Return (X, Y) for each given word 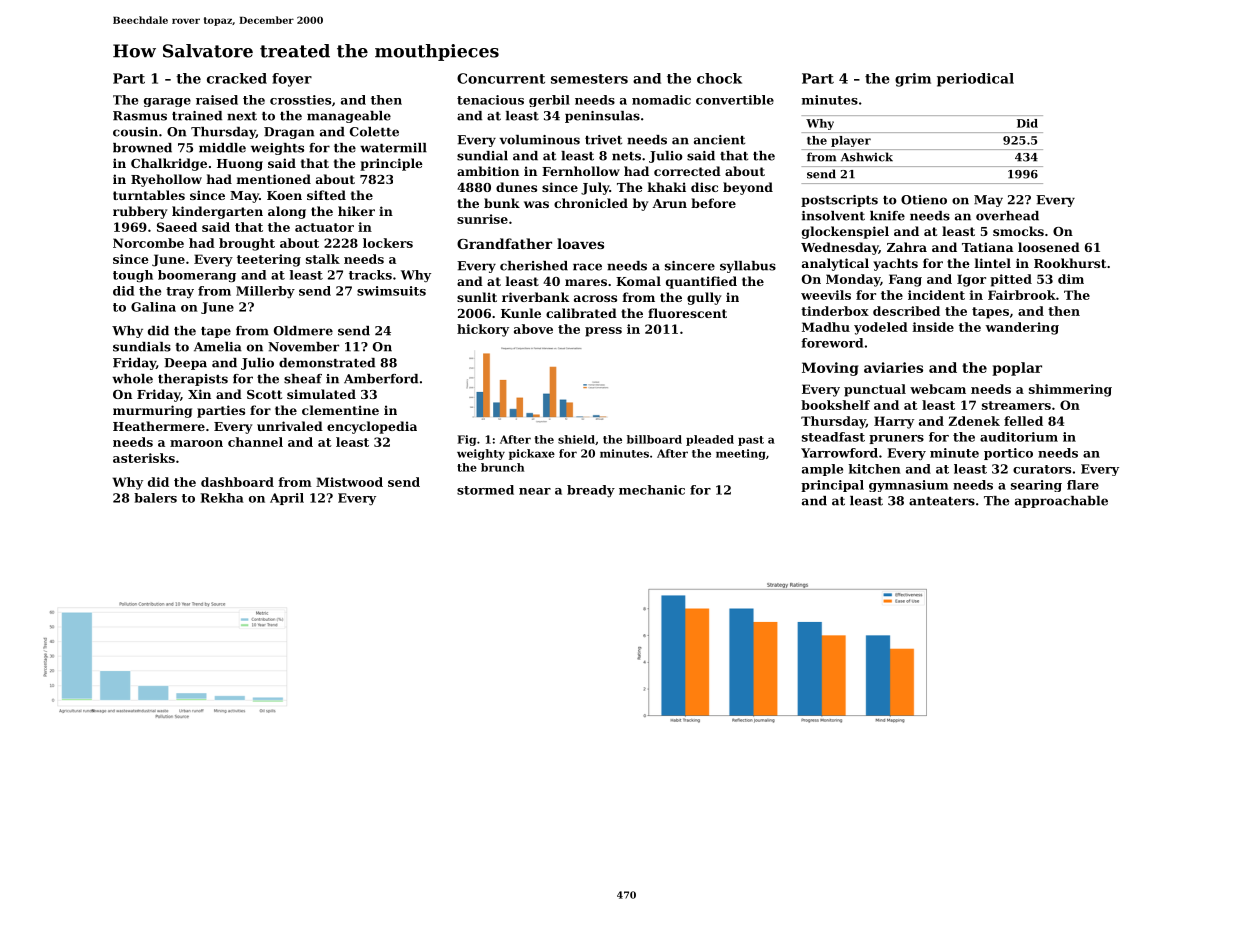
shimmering (1070, 390)
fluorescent (687, 313)
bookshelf (835, 405)
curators (1042, 469)
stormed (485, 490)
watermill (393, 148)
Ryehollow (166, 180)
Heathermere (159, 426)
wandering (1022, 328)
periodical (975, 80)
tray (180, 292)
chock (719, 78)
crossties (300, 100)
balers (155, 498)
